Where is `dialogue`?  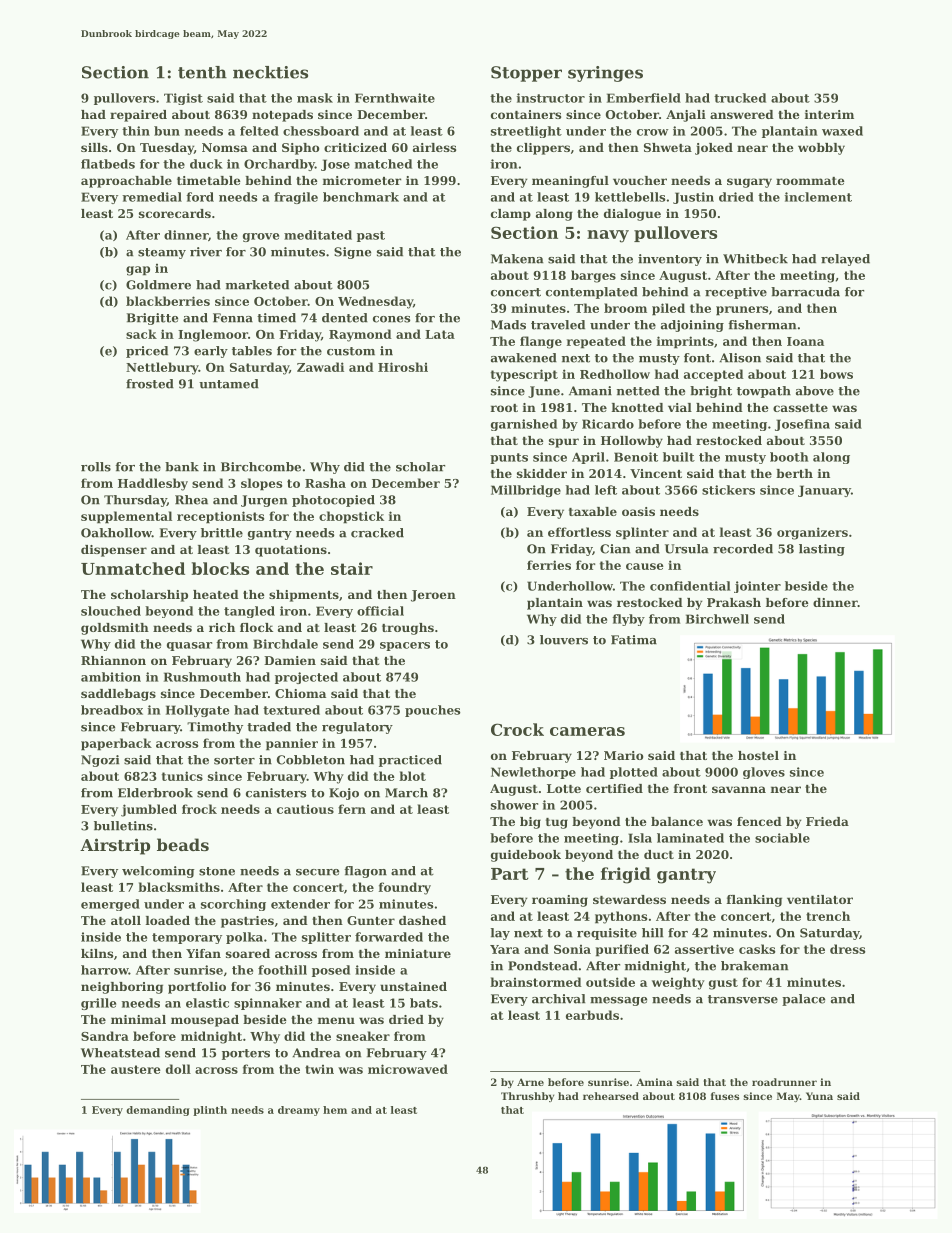 dialogue is located at coordinates (632, 215).
